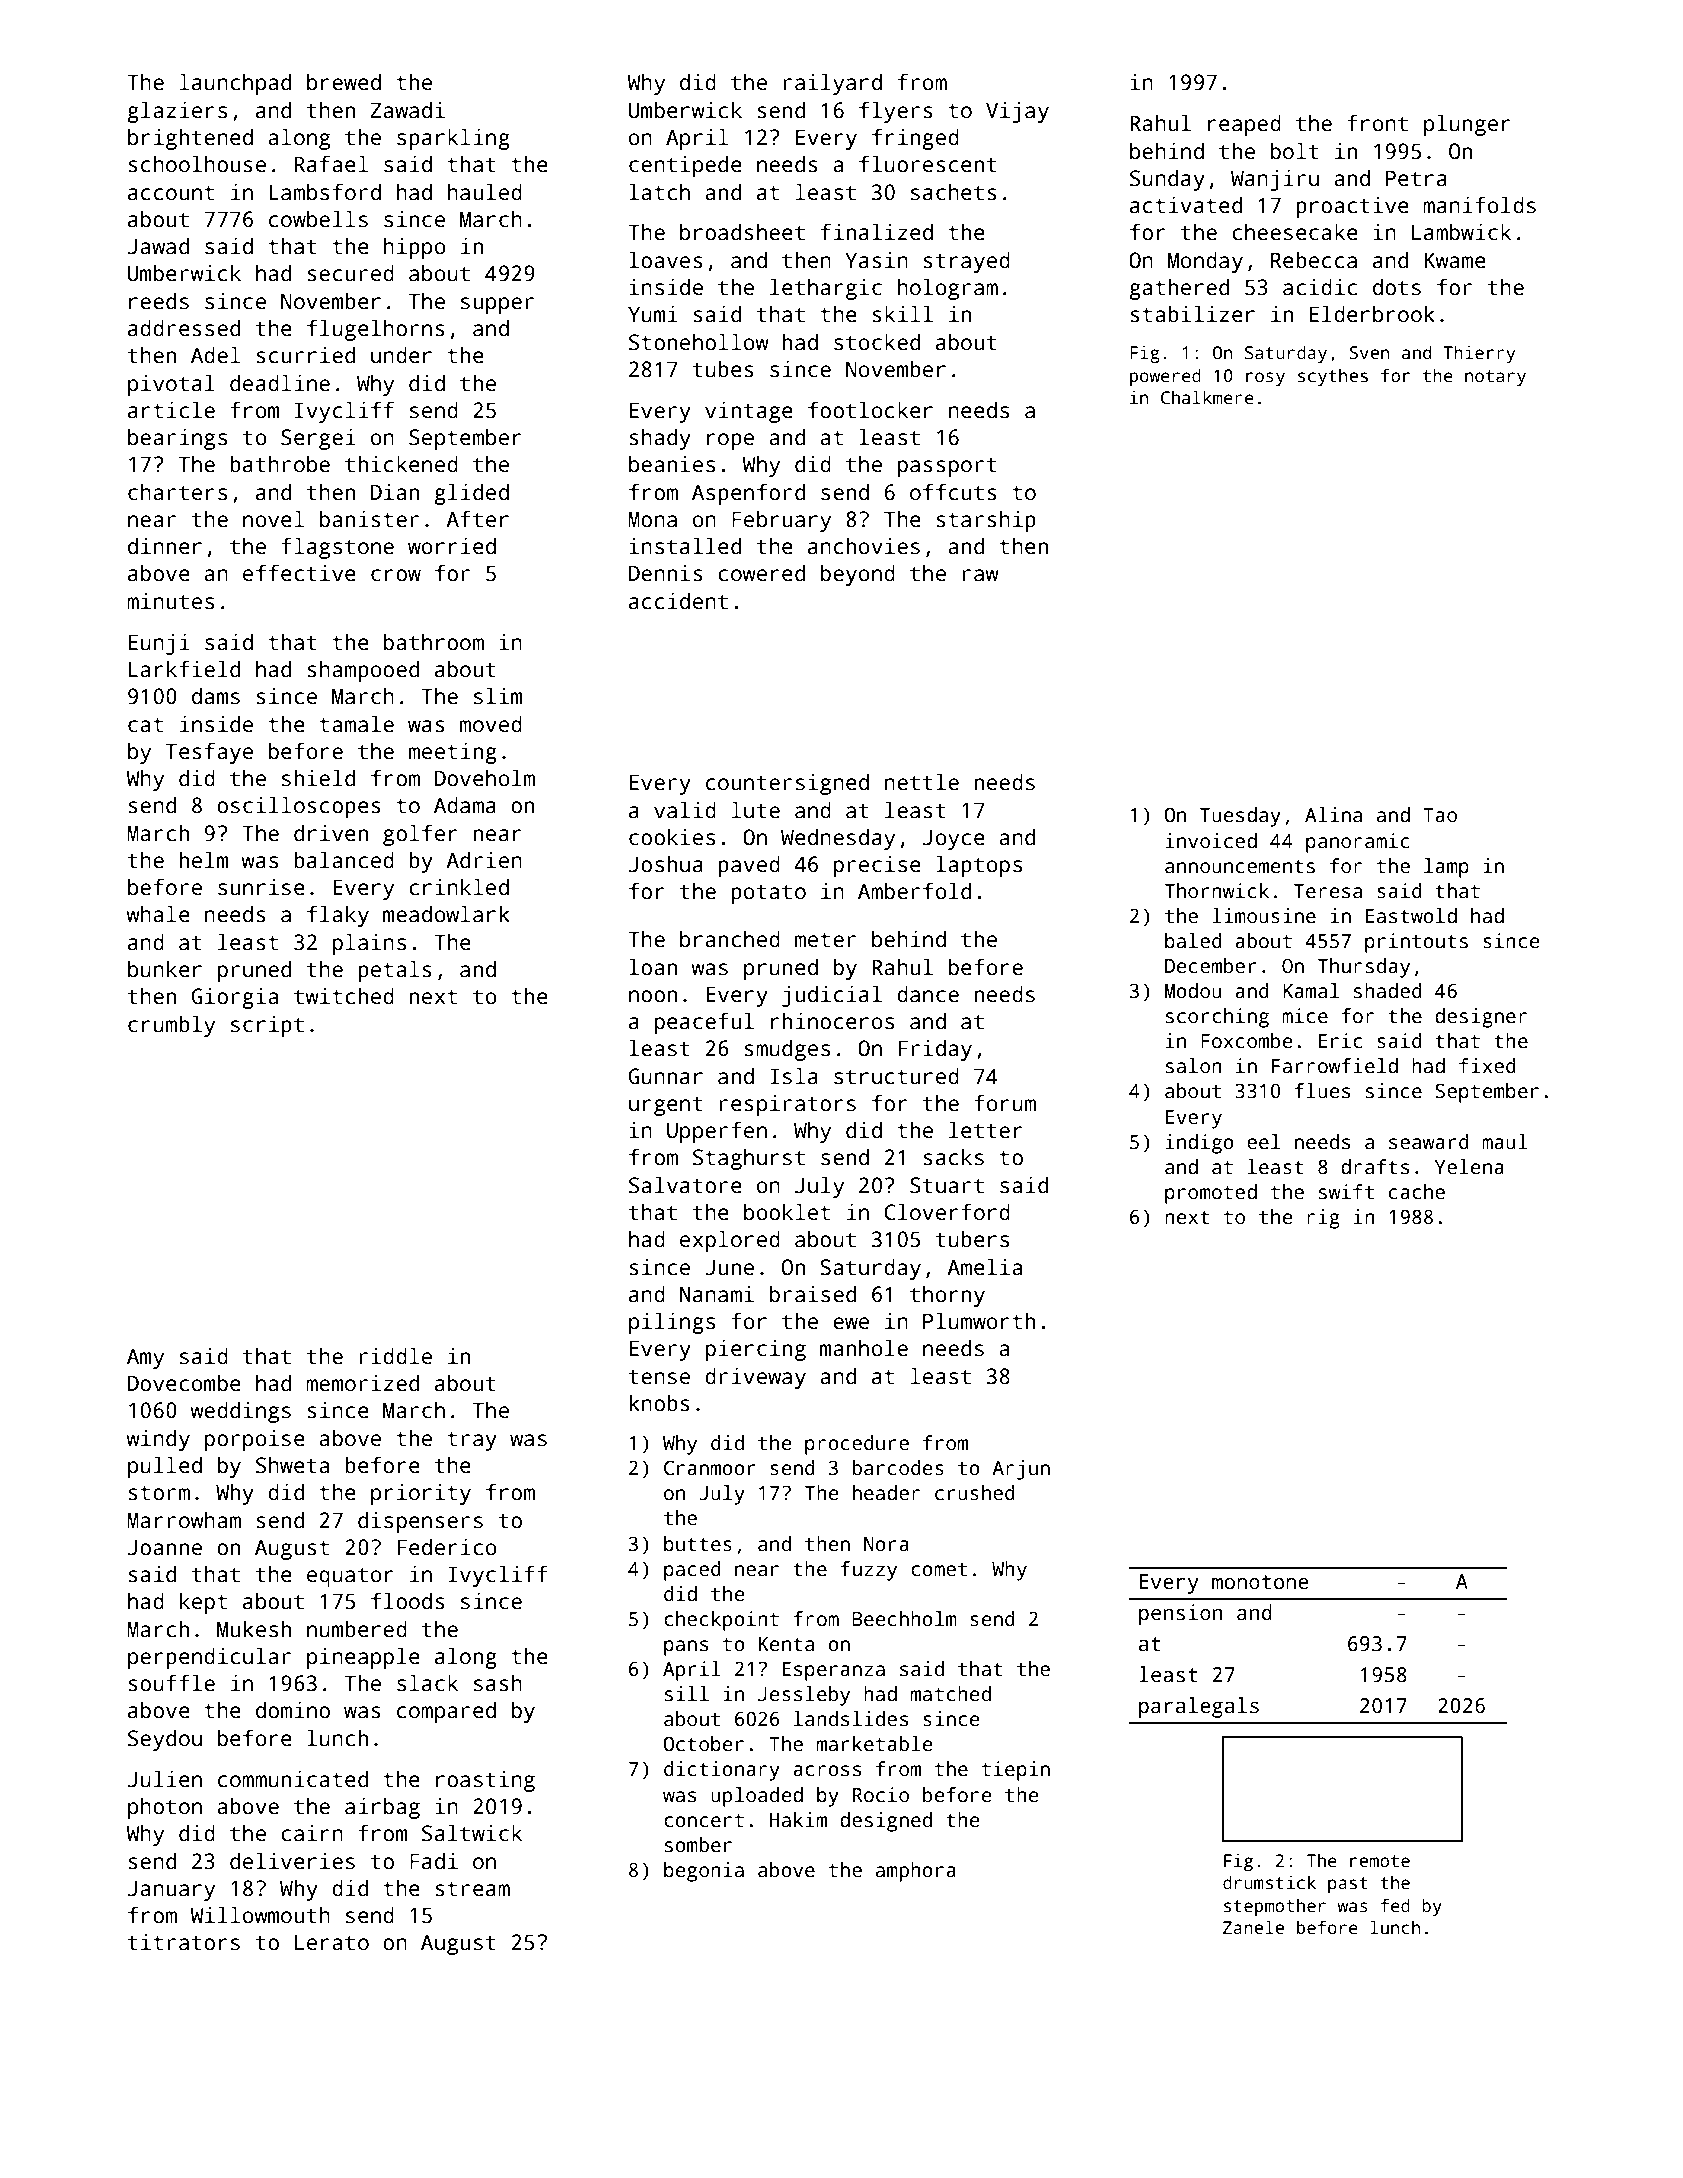 Image resolution: width=1683 pixels, height=2178 pixels. What do you see at coordinates (685, 1185) in the page?
I see `Salvatore` at bounding box center [685, 1185].
